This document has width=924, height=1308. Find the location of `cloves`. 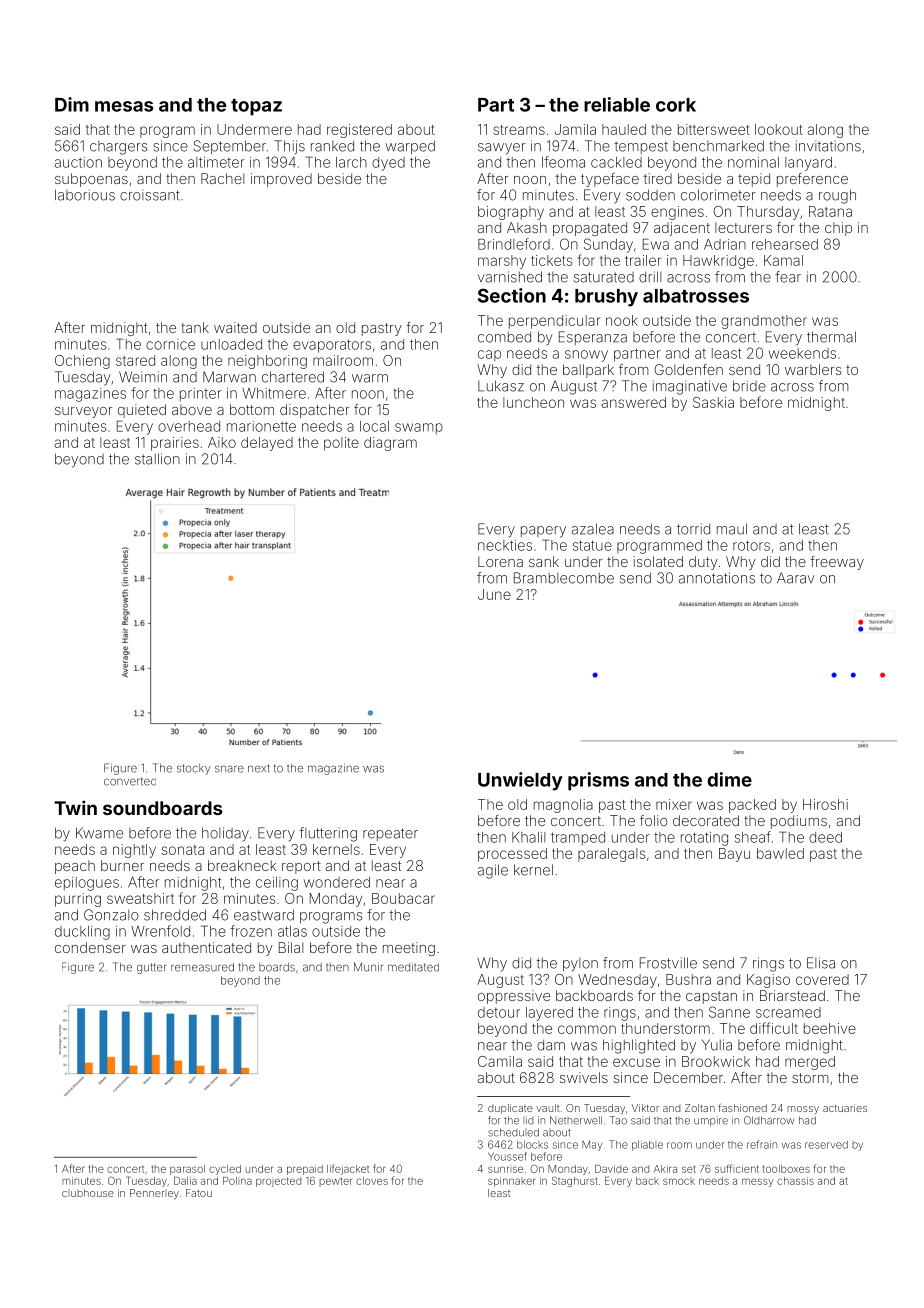

cloves is located at coordinates (372, 1181).
